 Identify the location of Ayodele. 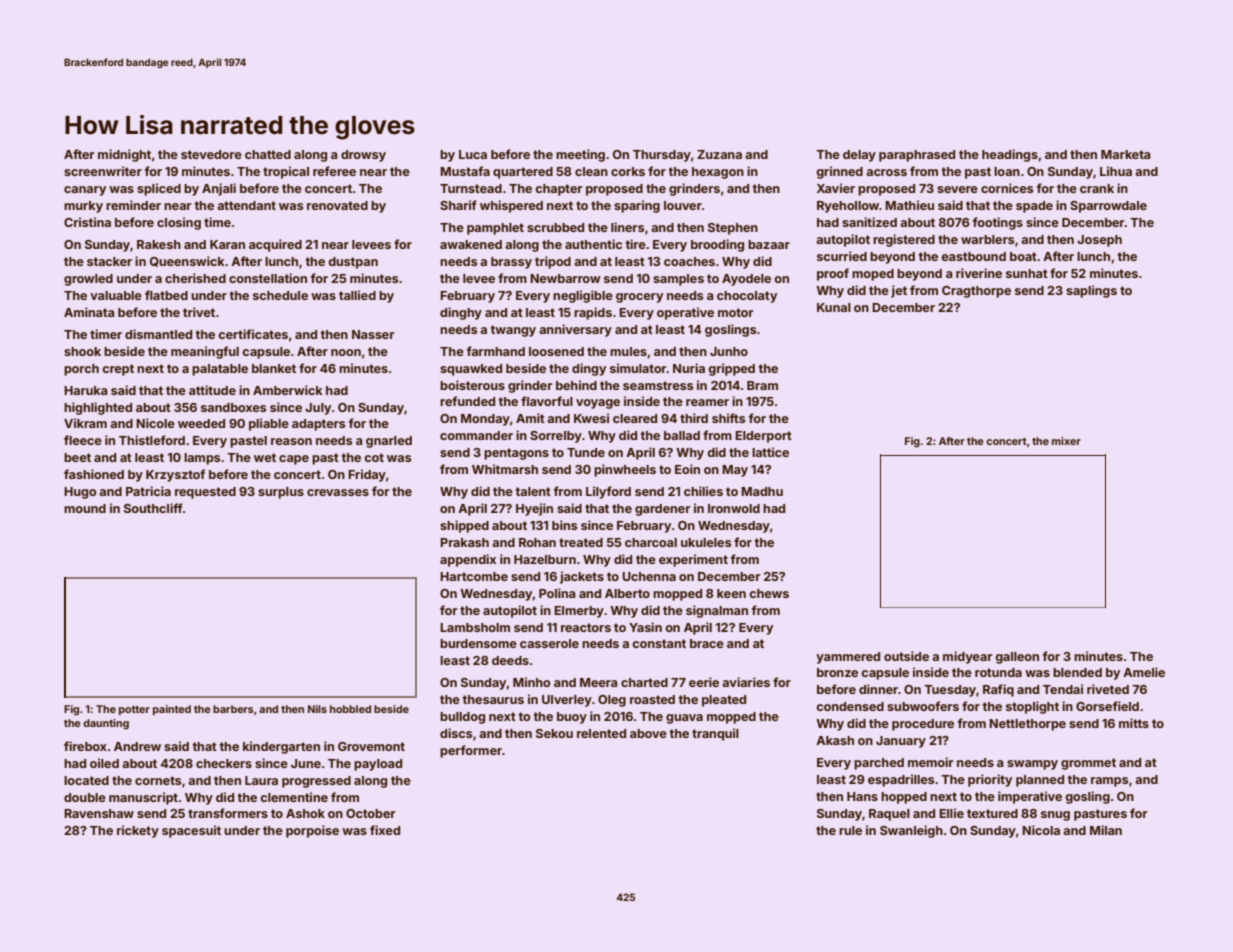
(746, 280).
